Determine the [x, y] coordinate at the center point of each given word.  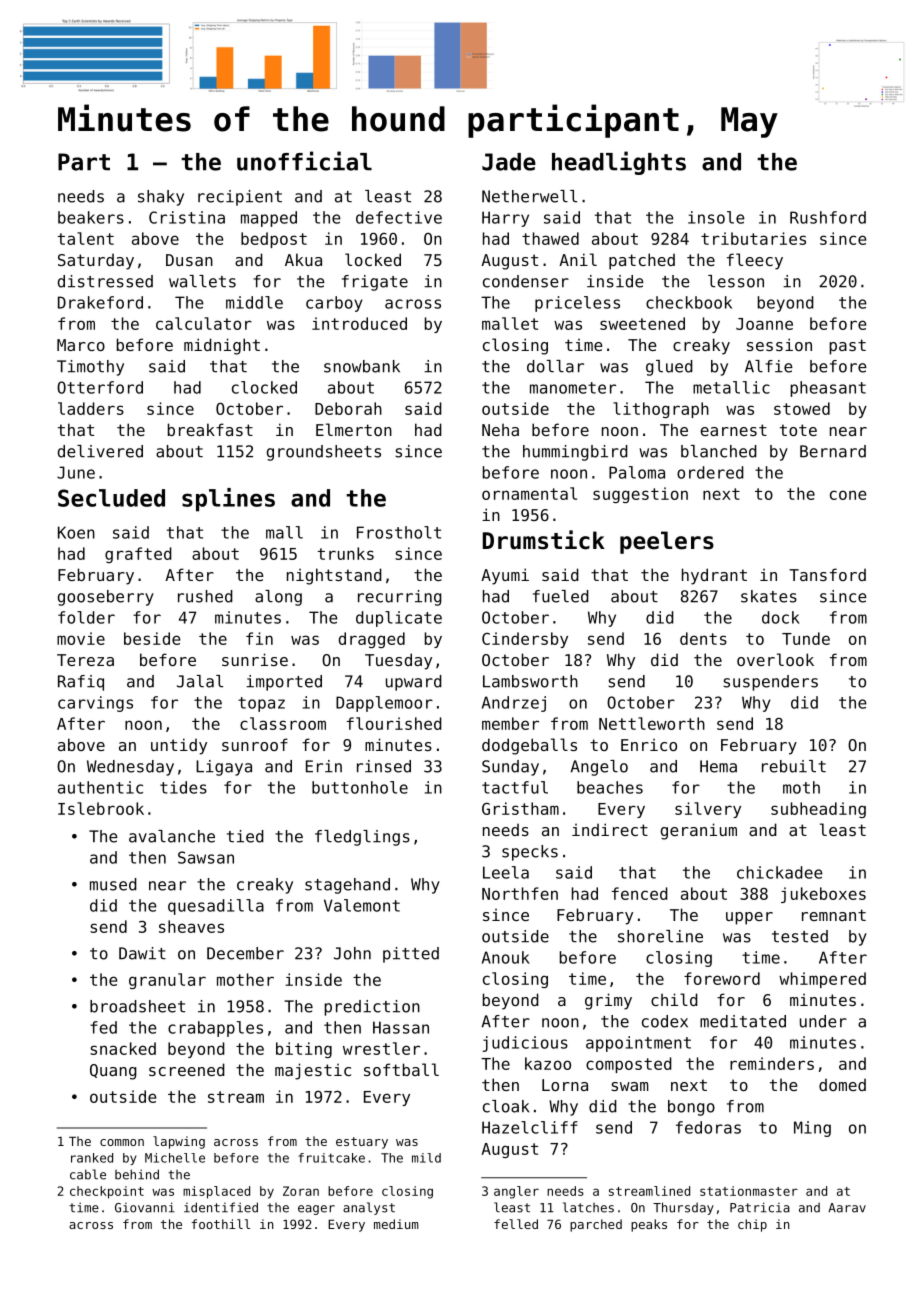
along [278, 598]
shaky [161, 198]
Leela [506, 872]
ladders [91, 408]
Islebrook [101, 808]
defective [399, 217]
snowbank [362, 366]
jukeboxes [823, 895]
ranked [92, 1158]
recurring [400, 598]
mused [113, 884]
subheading [818, 810]
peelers [667, 542]
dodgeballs [529, 746]
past [847, 347]
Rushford [828, 217]
